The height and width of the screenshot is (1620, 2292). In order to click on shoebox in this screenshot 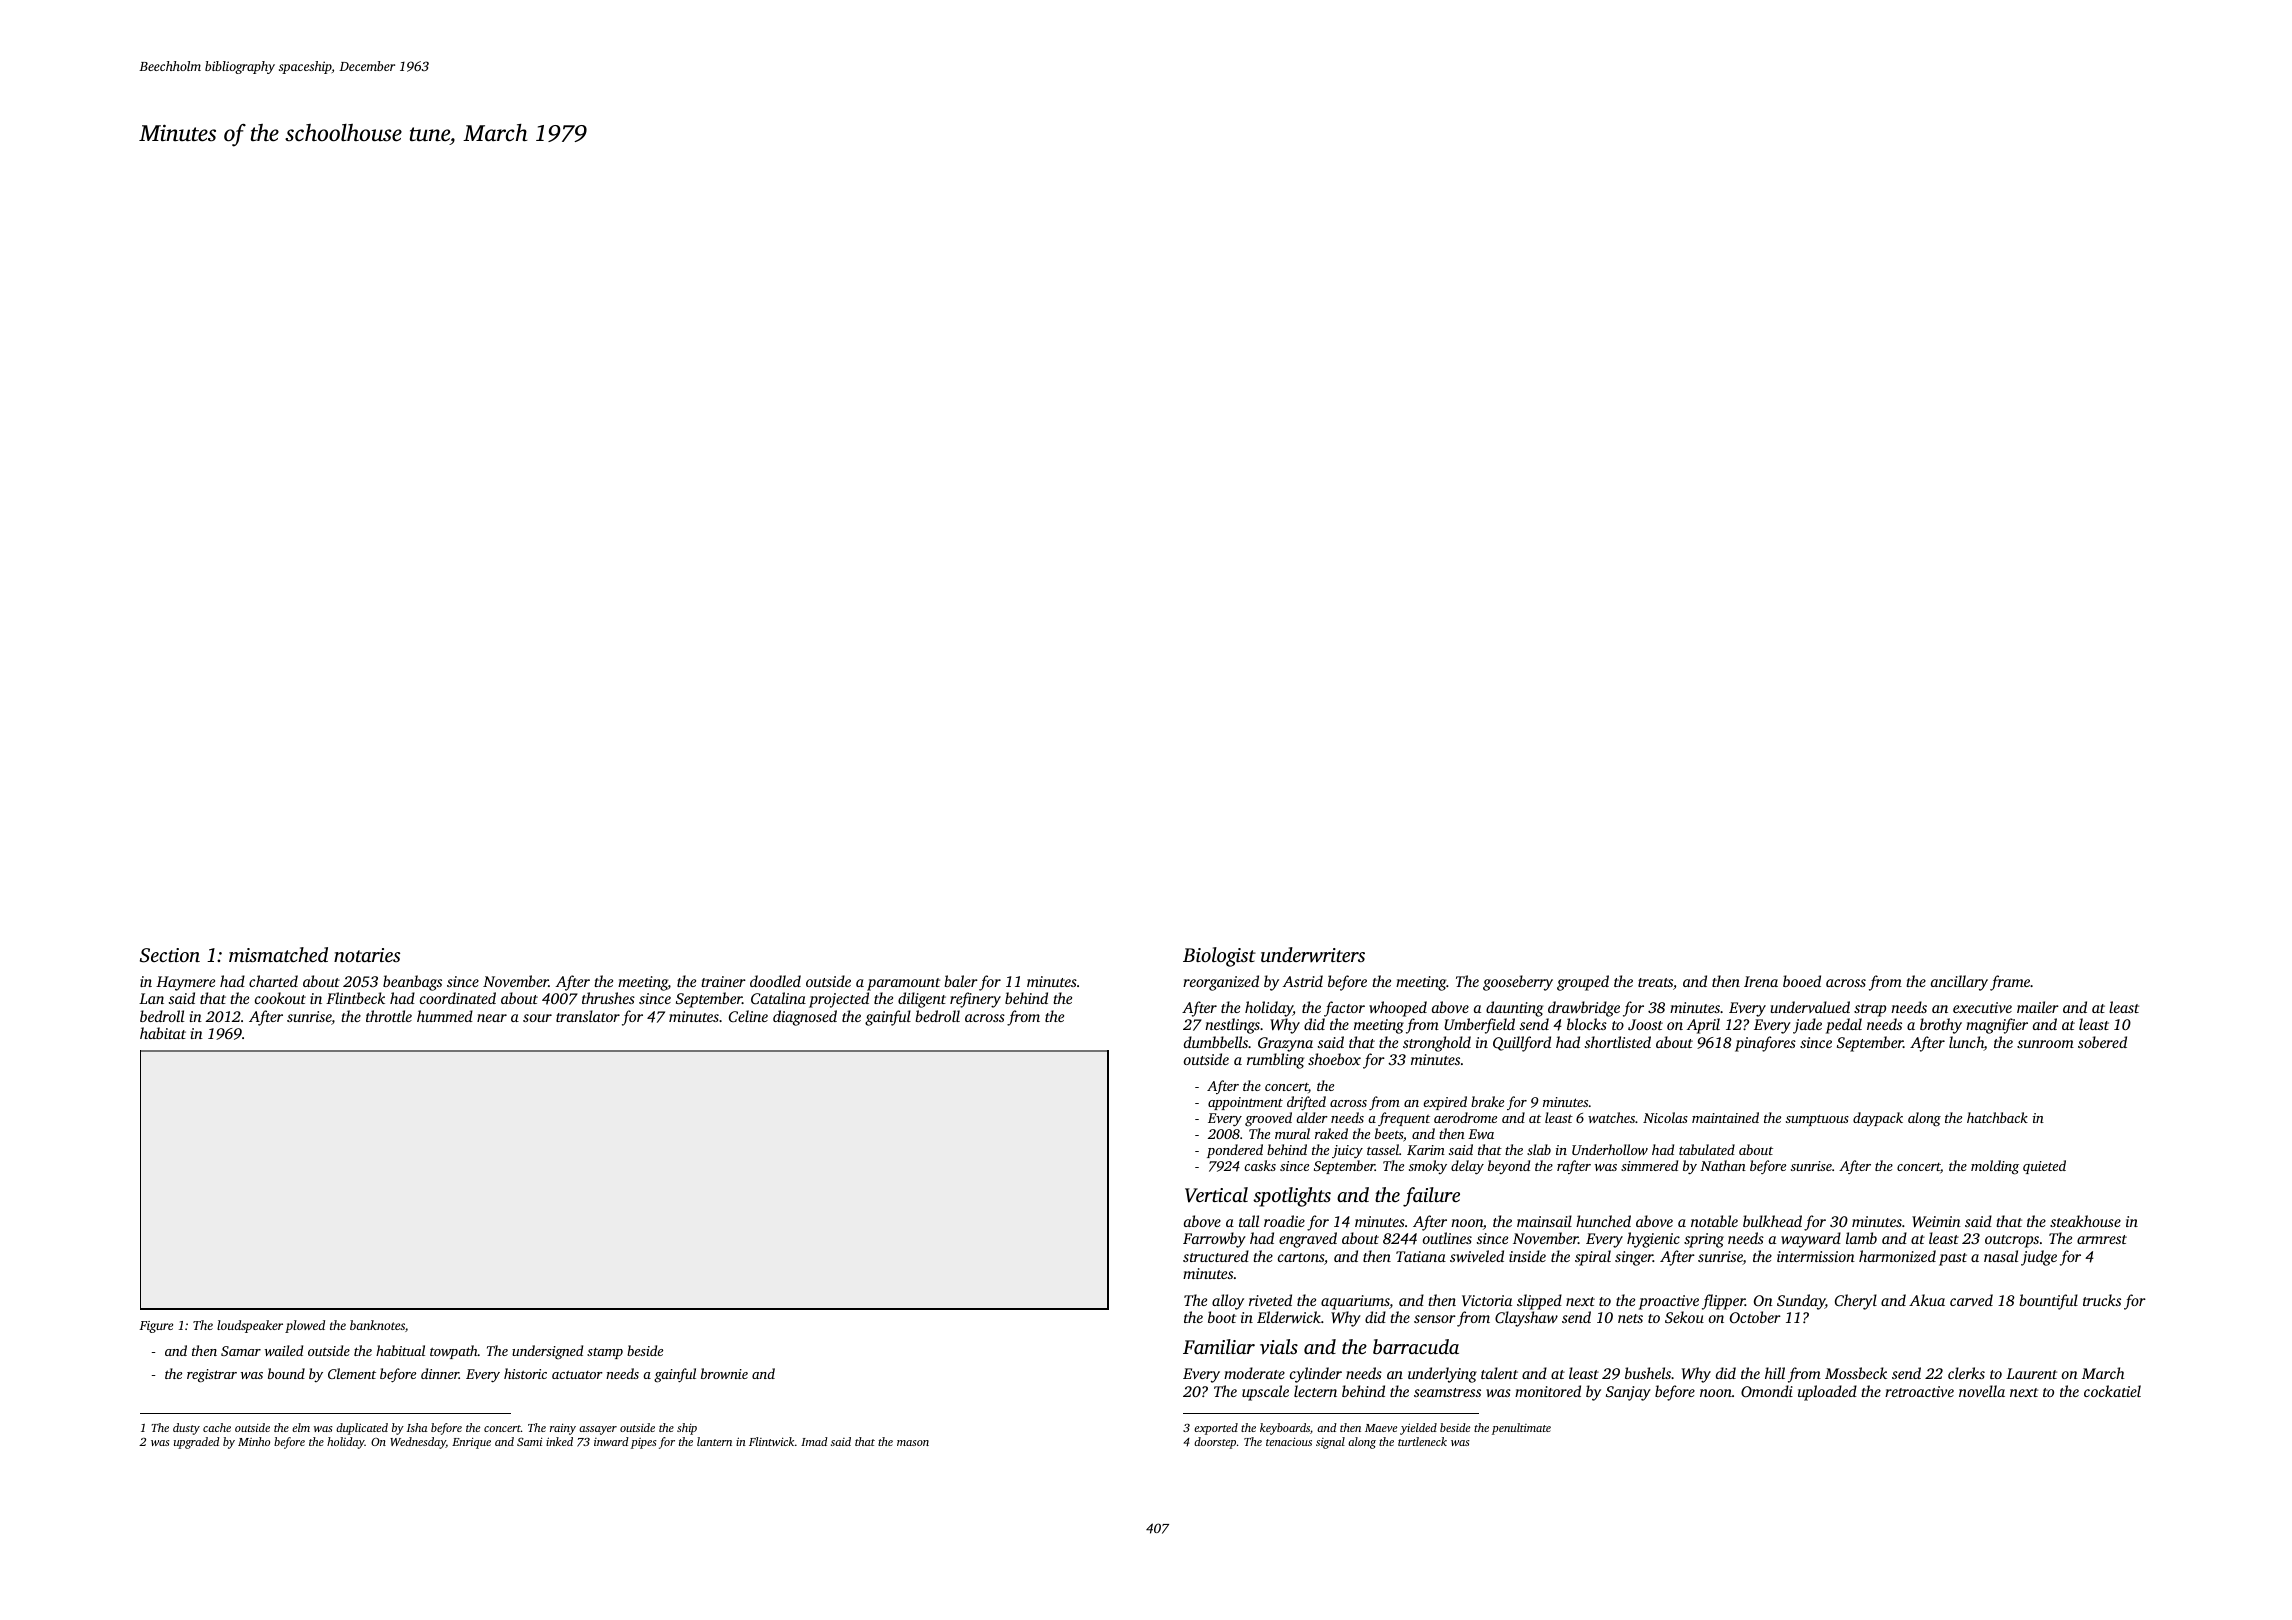, I will do `click(1334, 1059)`.
